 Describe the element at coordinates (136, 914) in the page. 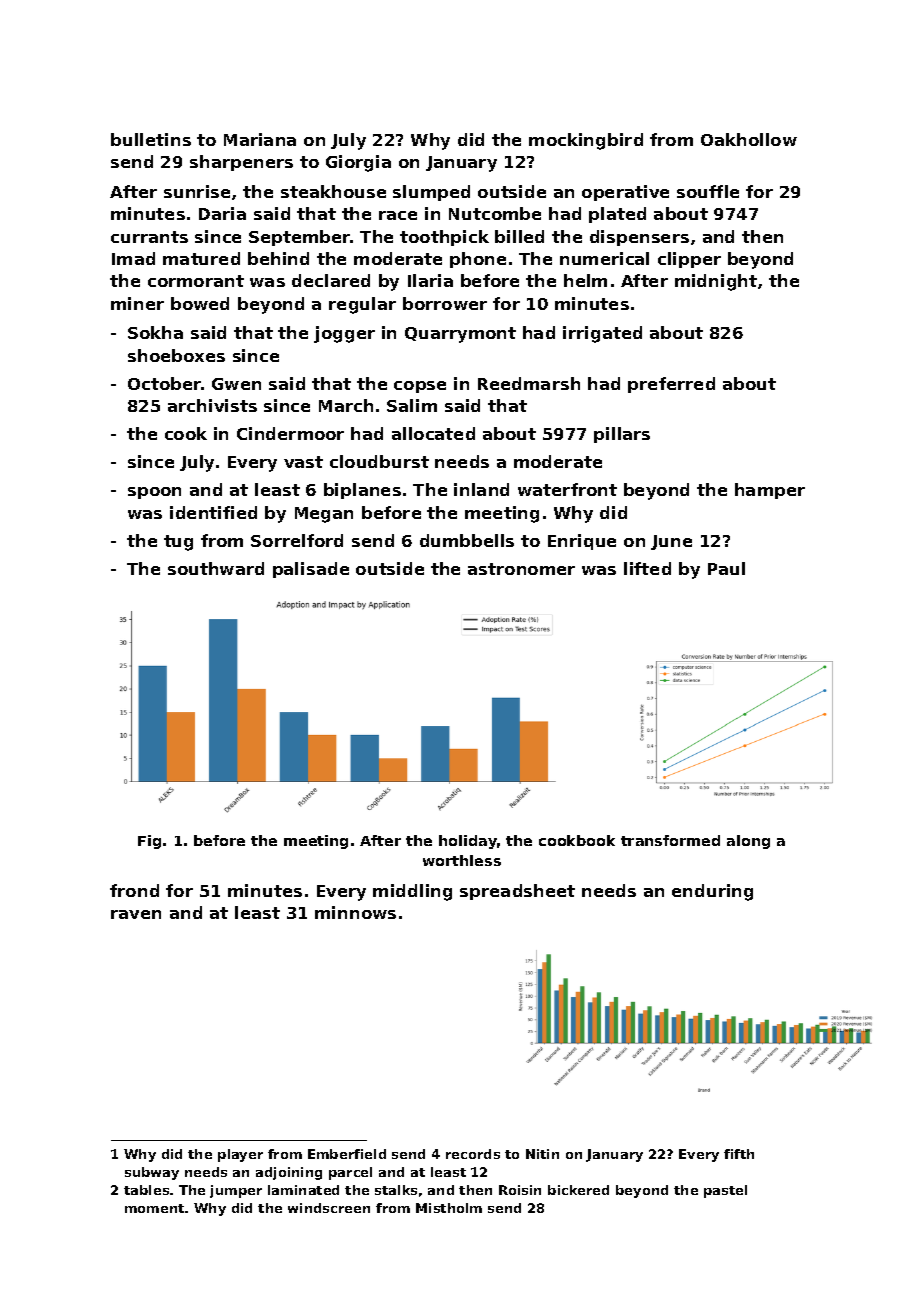

I see `raven` at that location.
